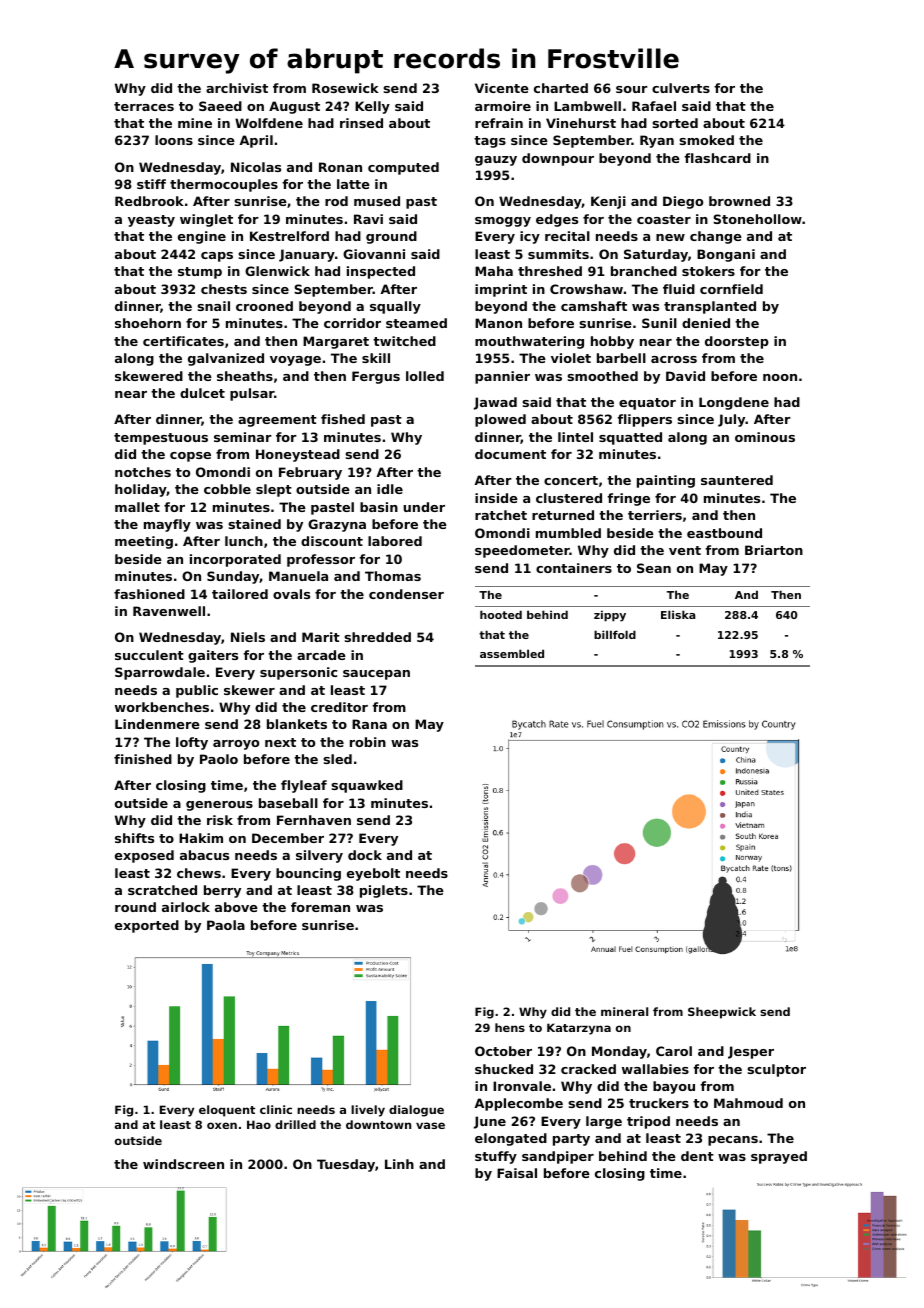 This image has height=1308, width=924. Describe the element at coordinates (384, 891) in the image. I see `piglets` at that location.
